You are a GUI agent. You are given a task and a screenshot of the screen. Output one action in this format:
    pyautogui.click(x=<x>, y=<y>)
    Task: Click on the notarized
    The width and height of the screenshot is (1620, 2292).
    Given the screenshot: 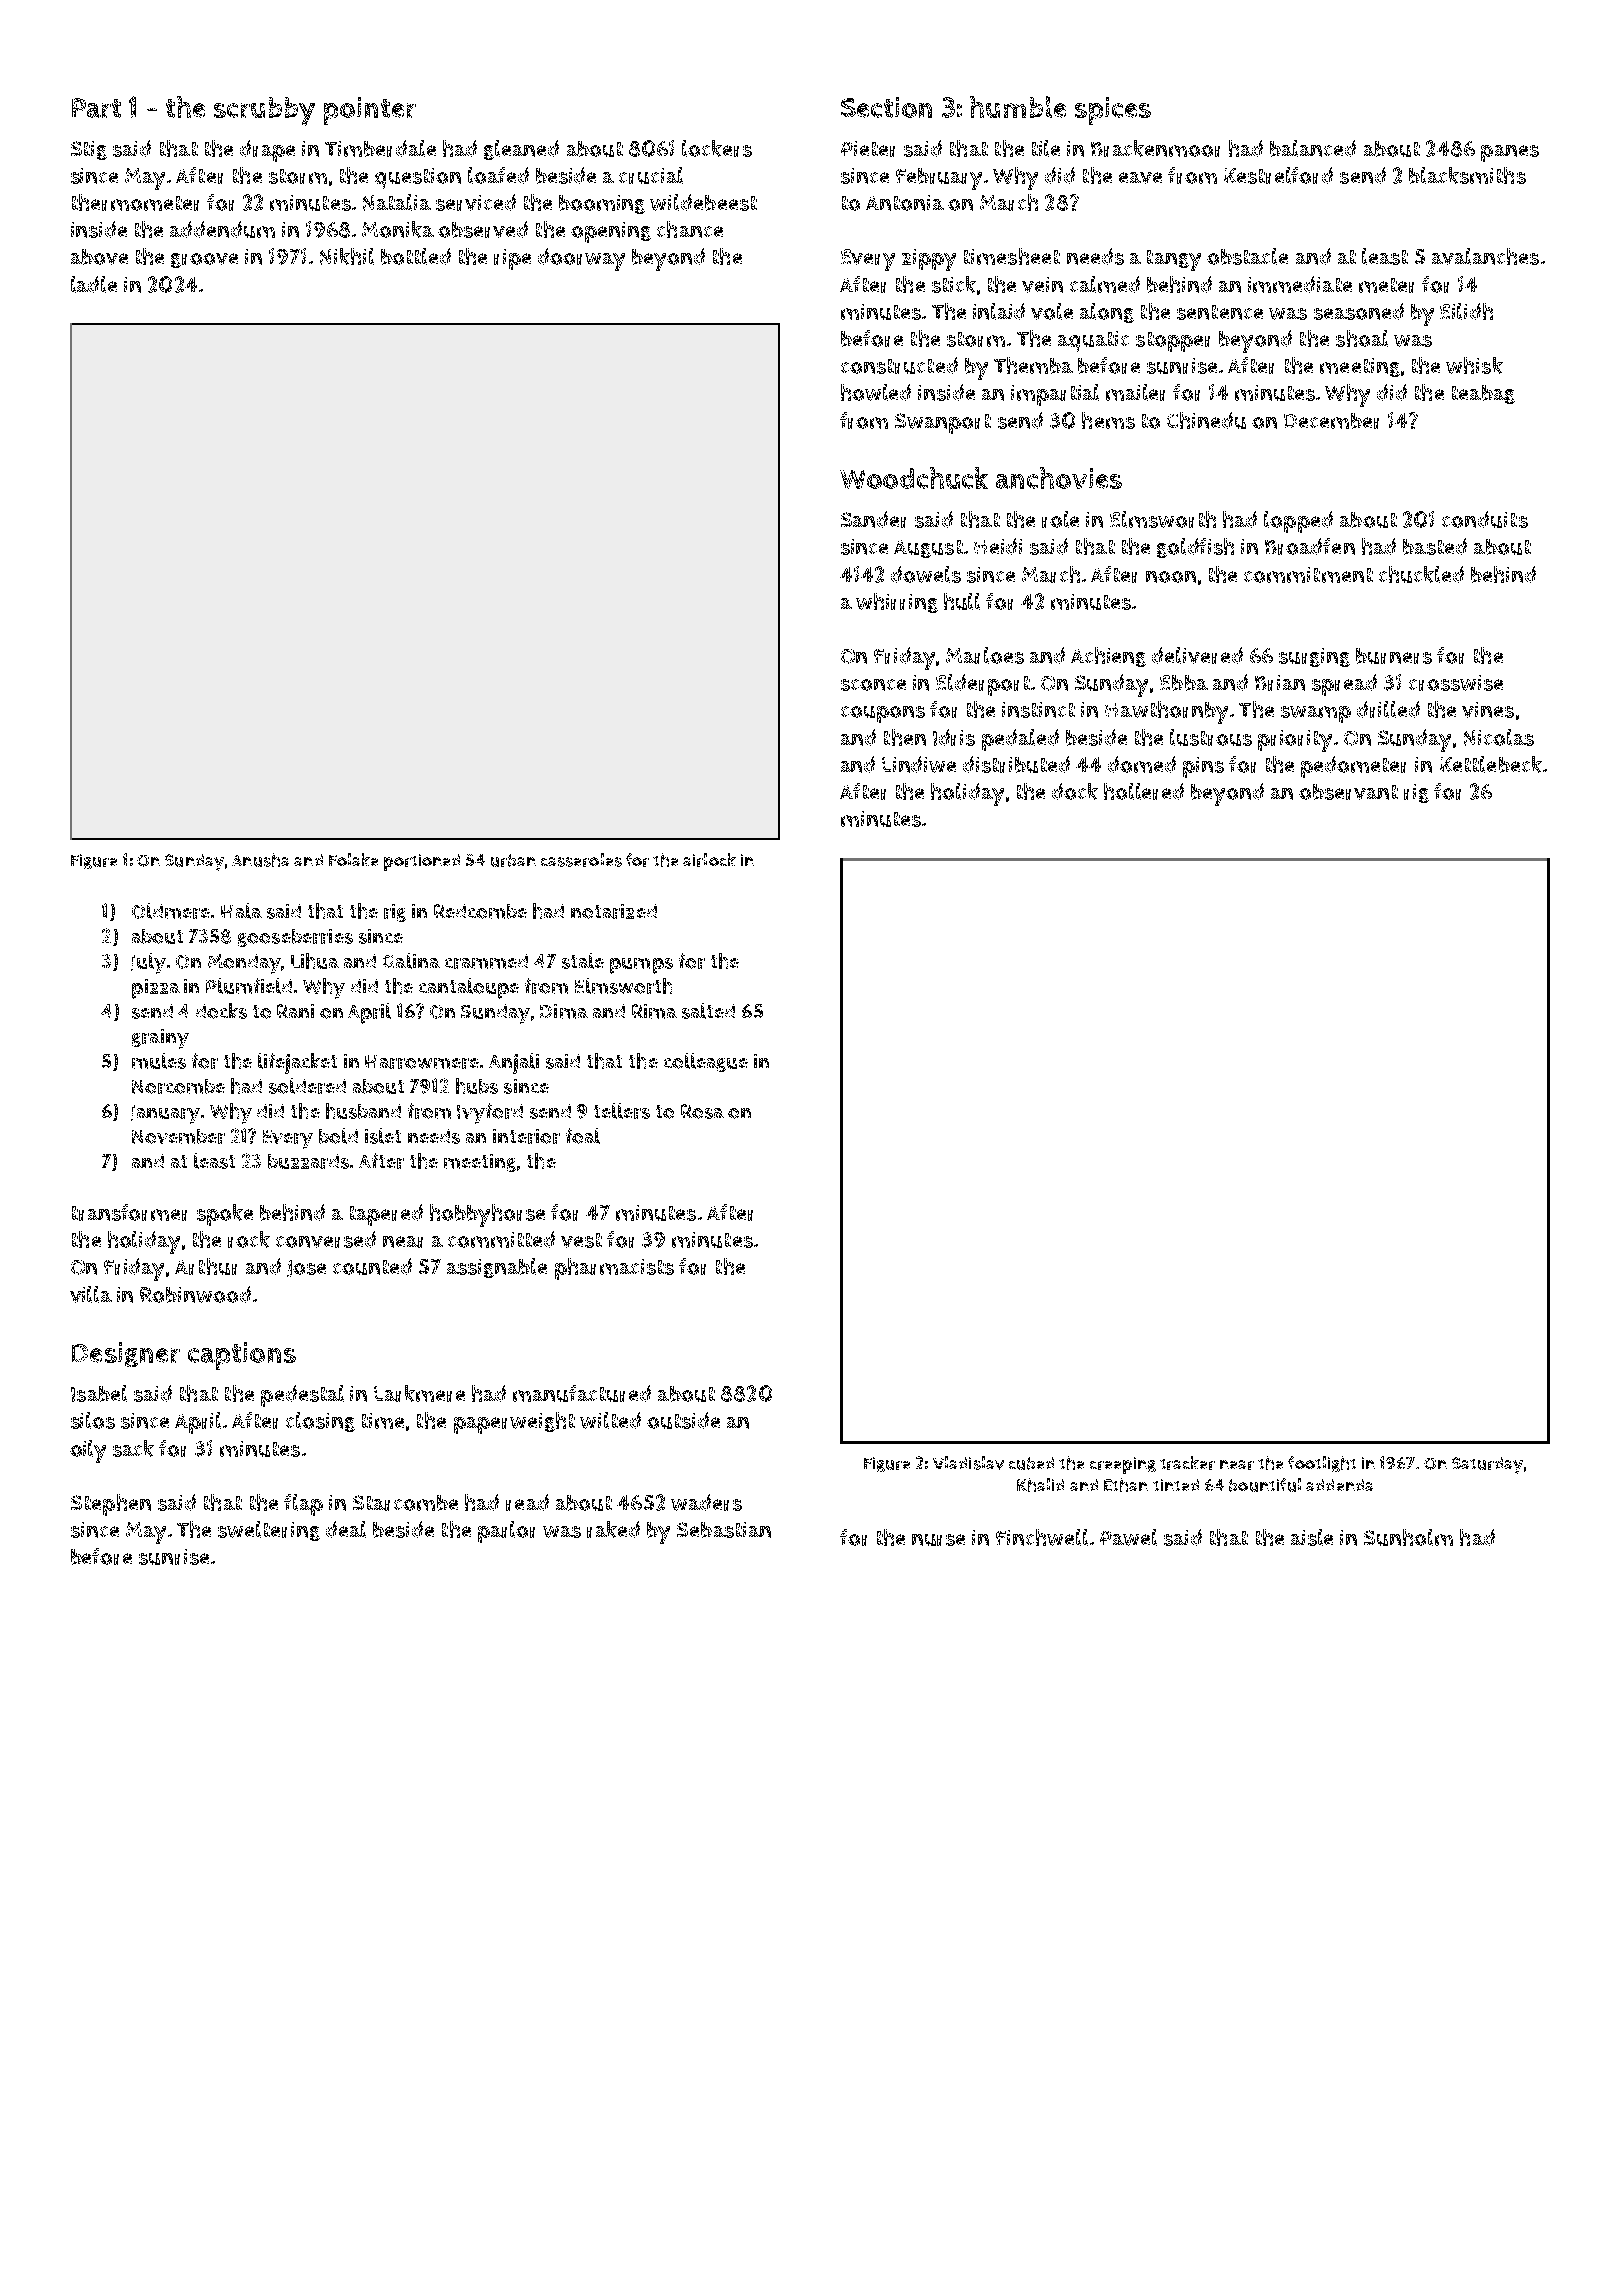 What is the action you would take?
    pyautogui.click(x=614, y=911)
